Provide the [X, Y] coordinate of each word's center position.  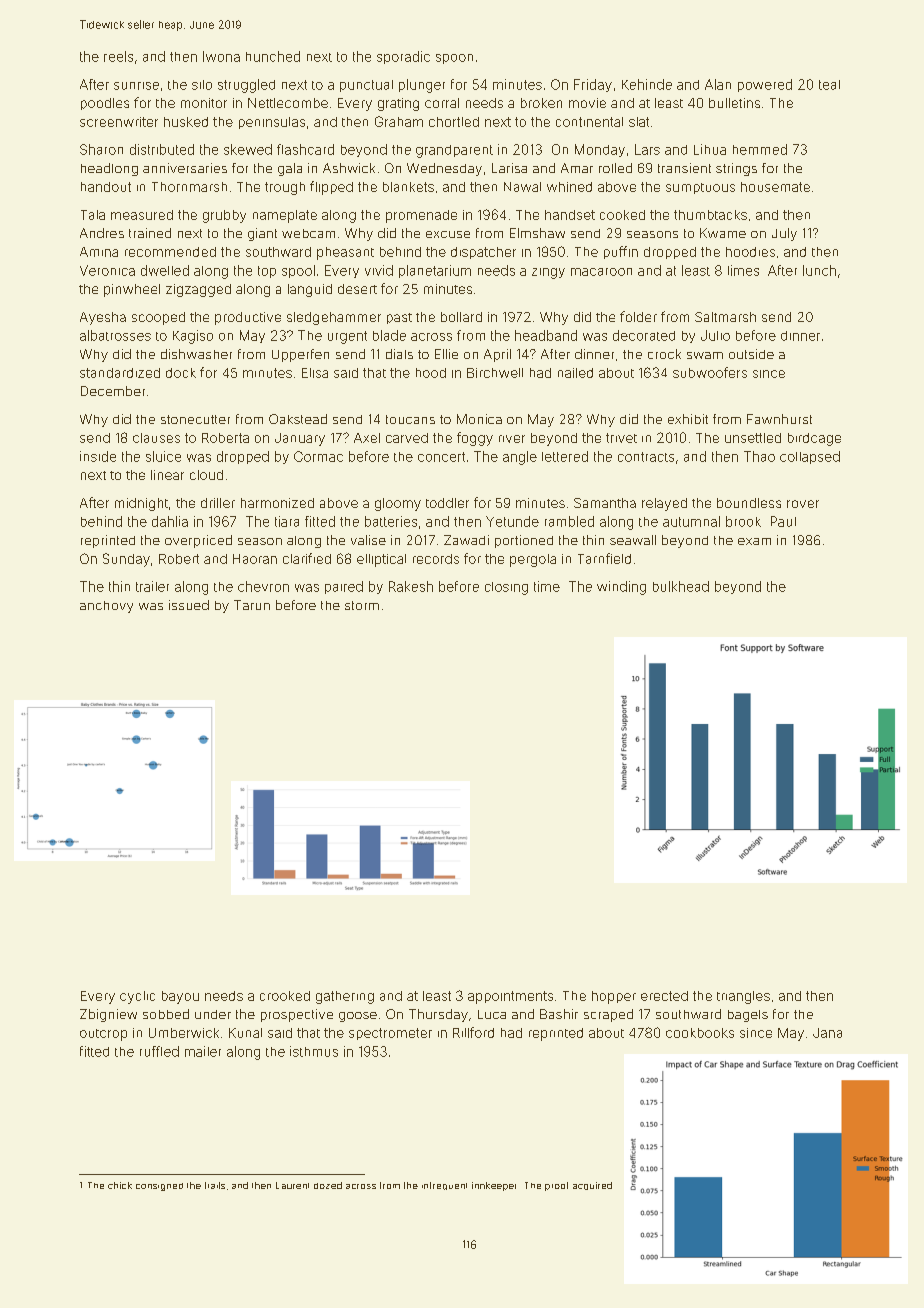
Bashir [559, 1014]
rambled [569, 521]
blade [389, 335]
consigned [159, 1187]
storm [362, 605]
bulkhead [681, 586]
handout [106, 187]
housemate [775, 187]
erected [664, 996]
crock [664, 354]
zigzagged [198, 290]
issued [189, 605]
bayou [180, 997]
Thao [759, 456]
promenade [421, 216]
